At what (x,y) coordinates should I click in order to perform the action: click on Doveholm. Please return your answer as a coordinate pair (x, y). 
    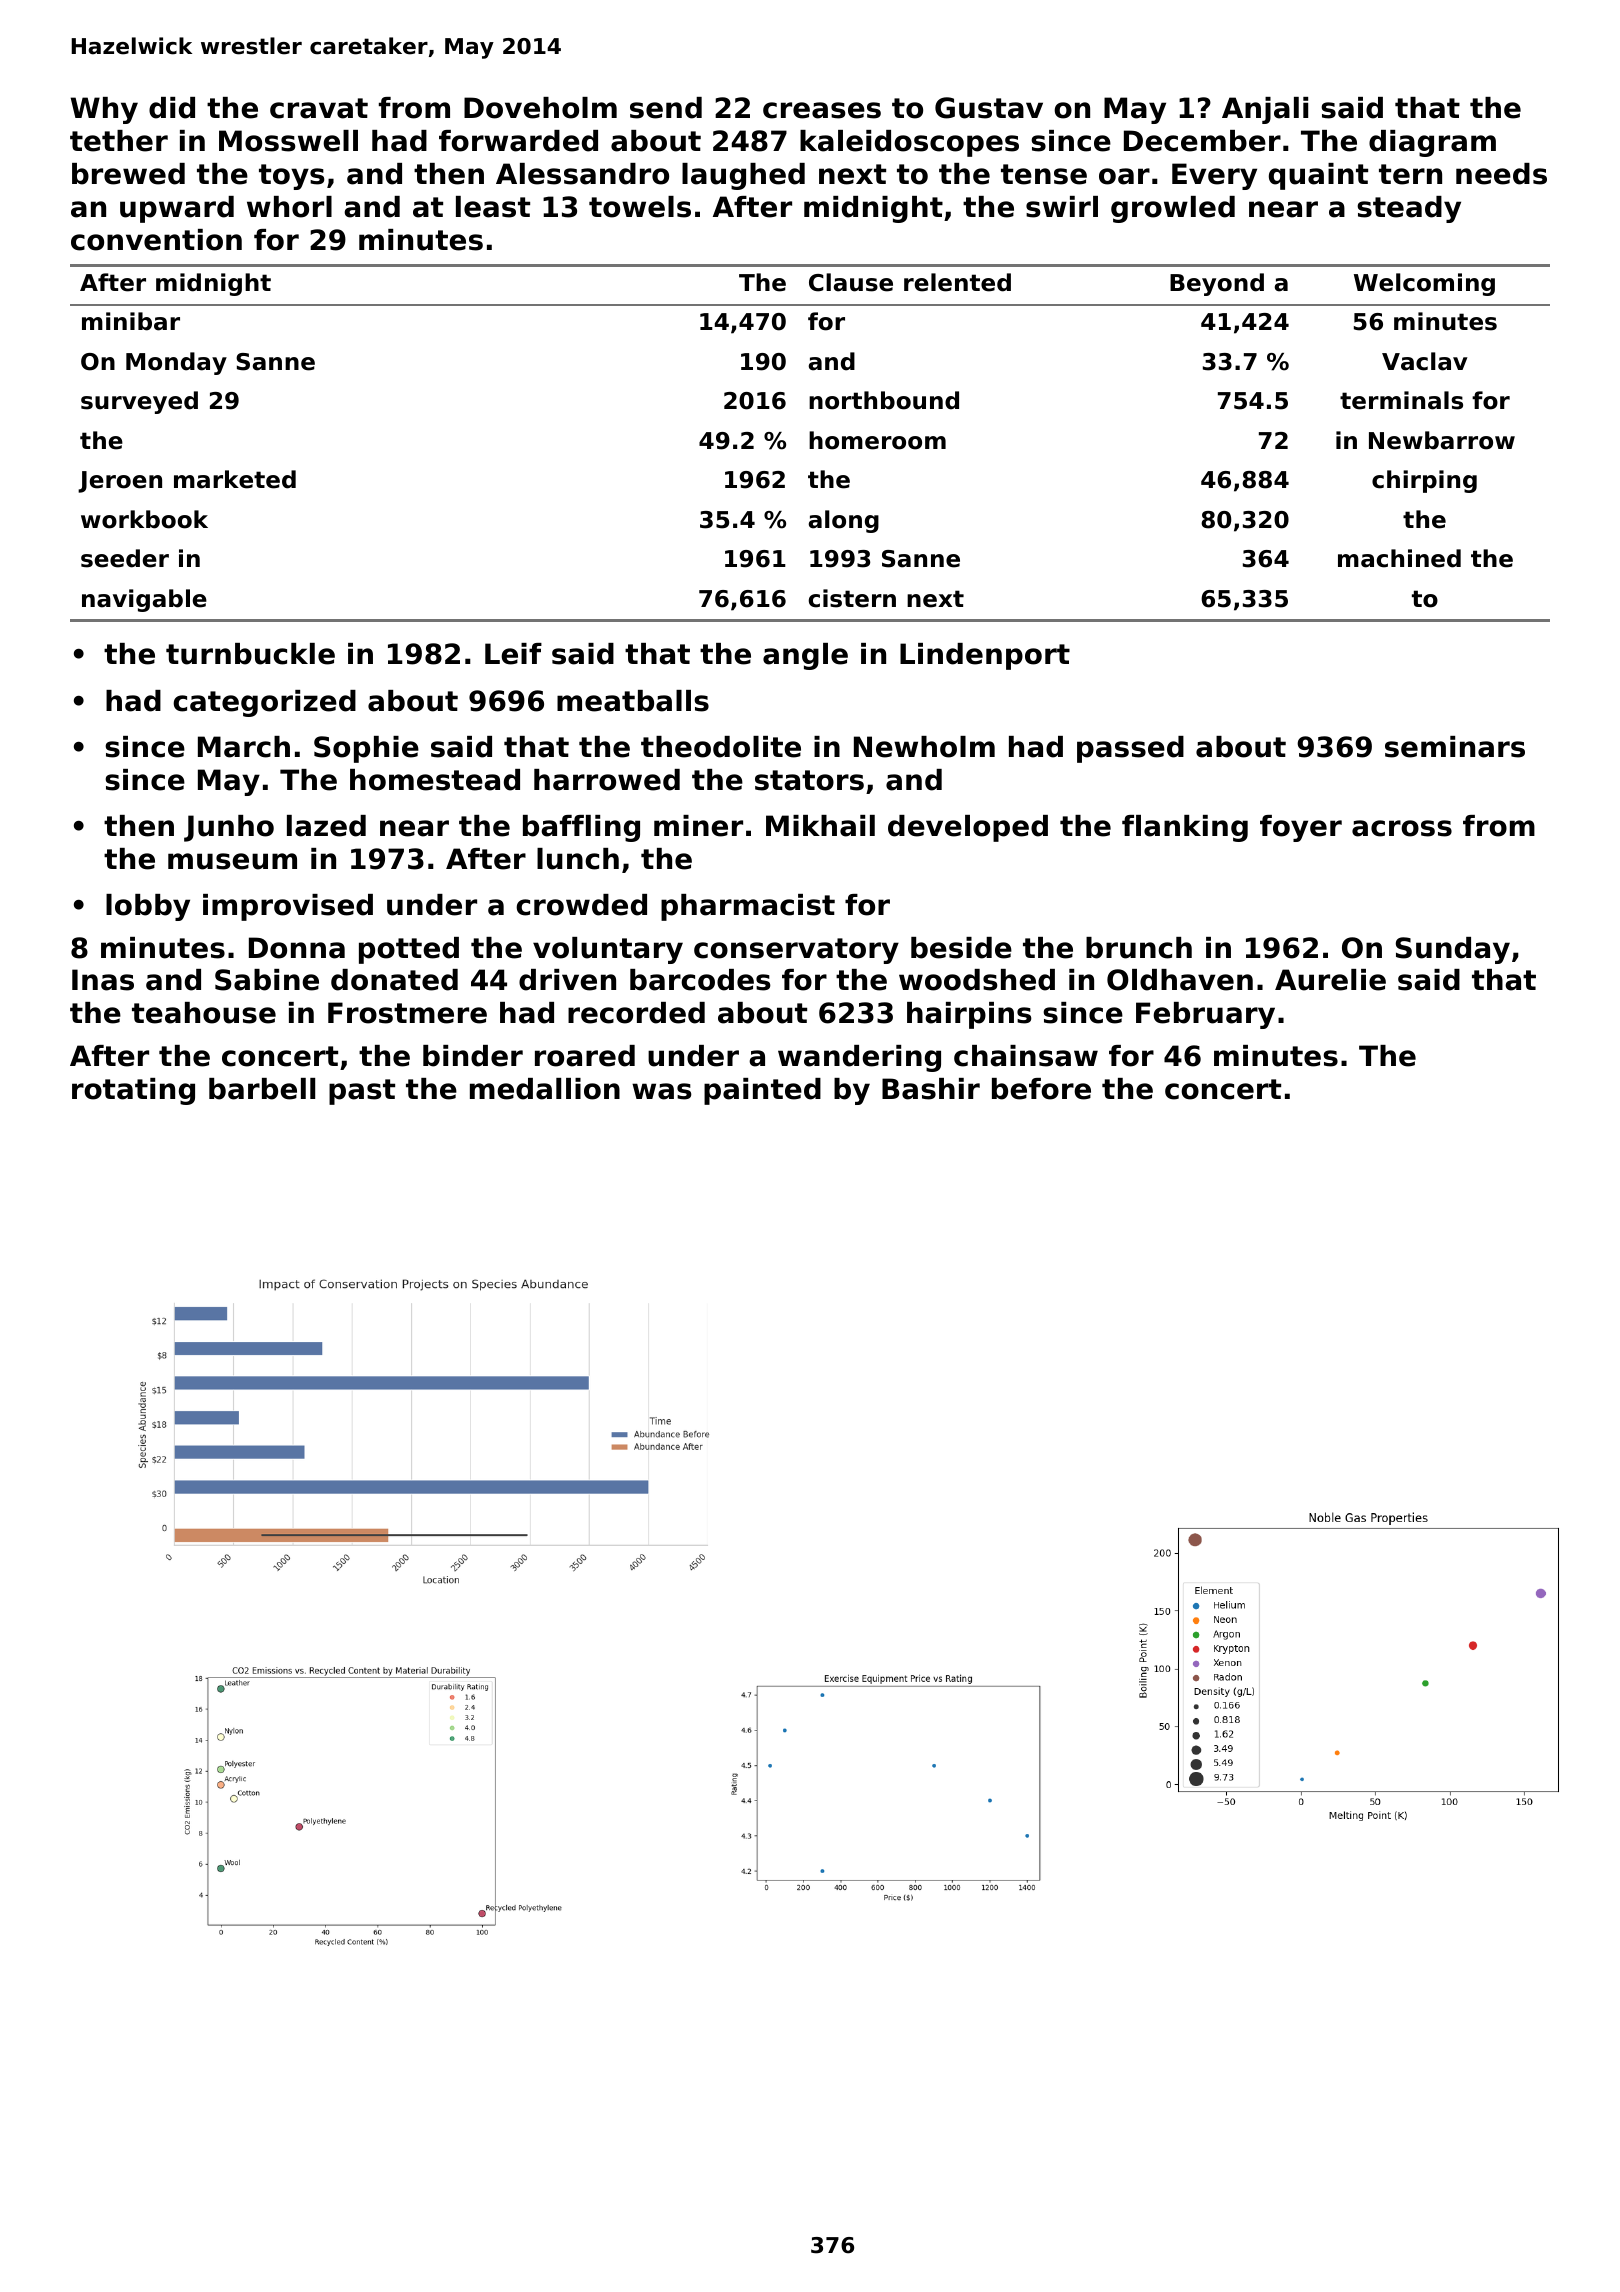
    Looking at the image, I should click on (540, 108).
